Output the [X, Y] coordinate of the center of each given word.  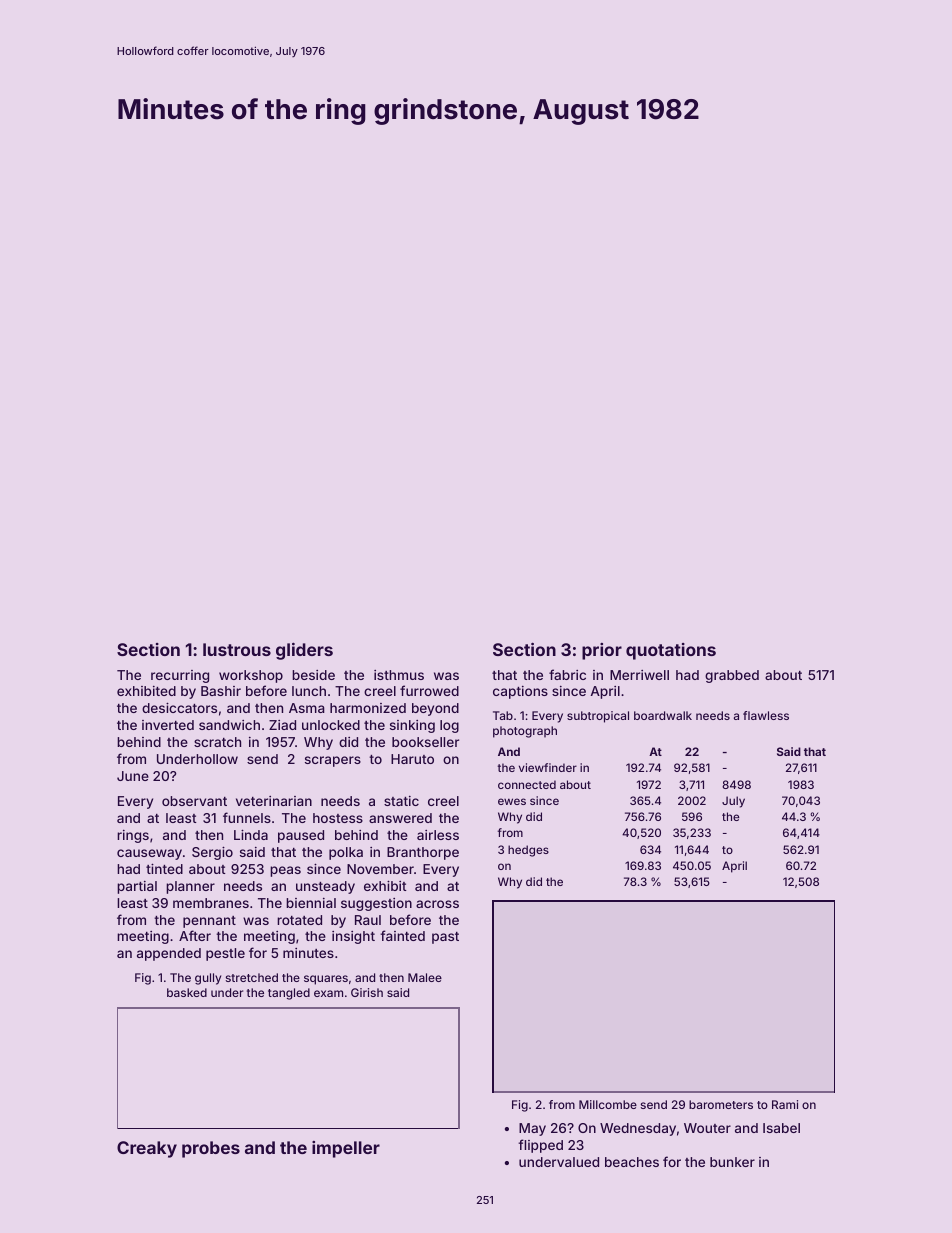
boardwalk [663, 715]
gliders [304, 651]
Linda [251, 834]
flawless [766, 715]
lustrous [237, 649]
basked [187, 992]
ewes [512, 801]
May [532, 1129]
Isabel [781, 1128]
